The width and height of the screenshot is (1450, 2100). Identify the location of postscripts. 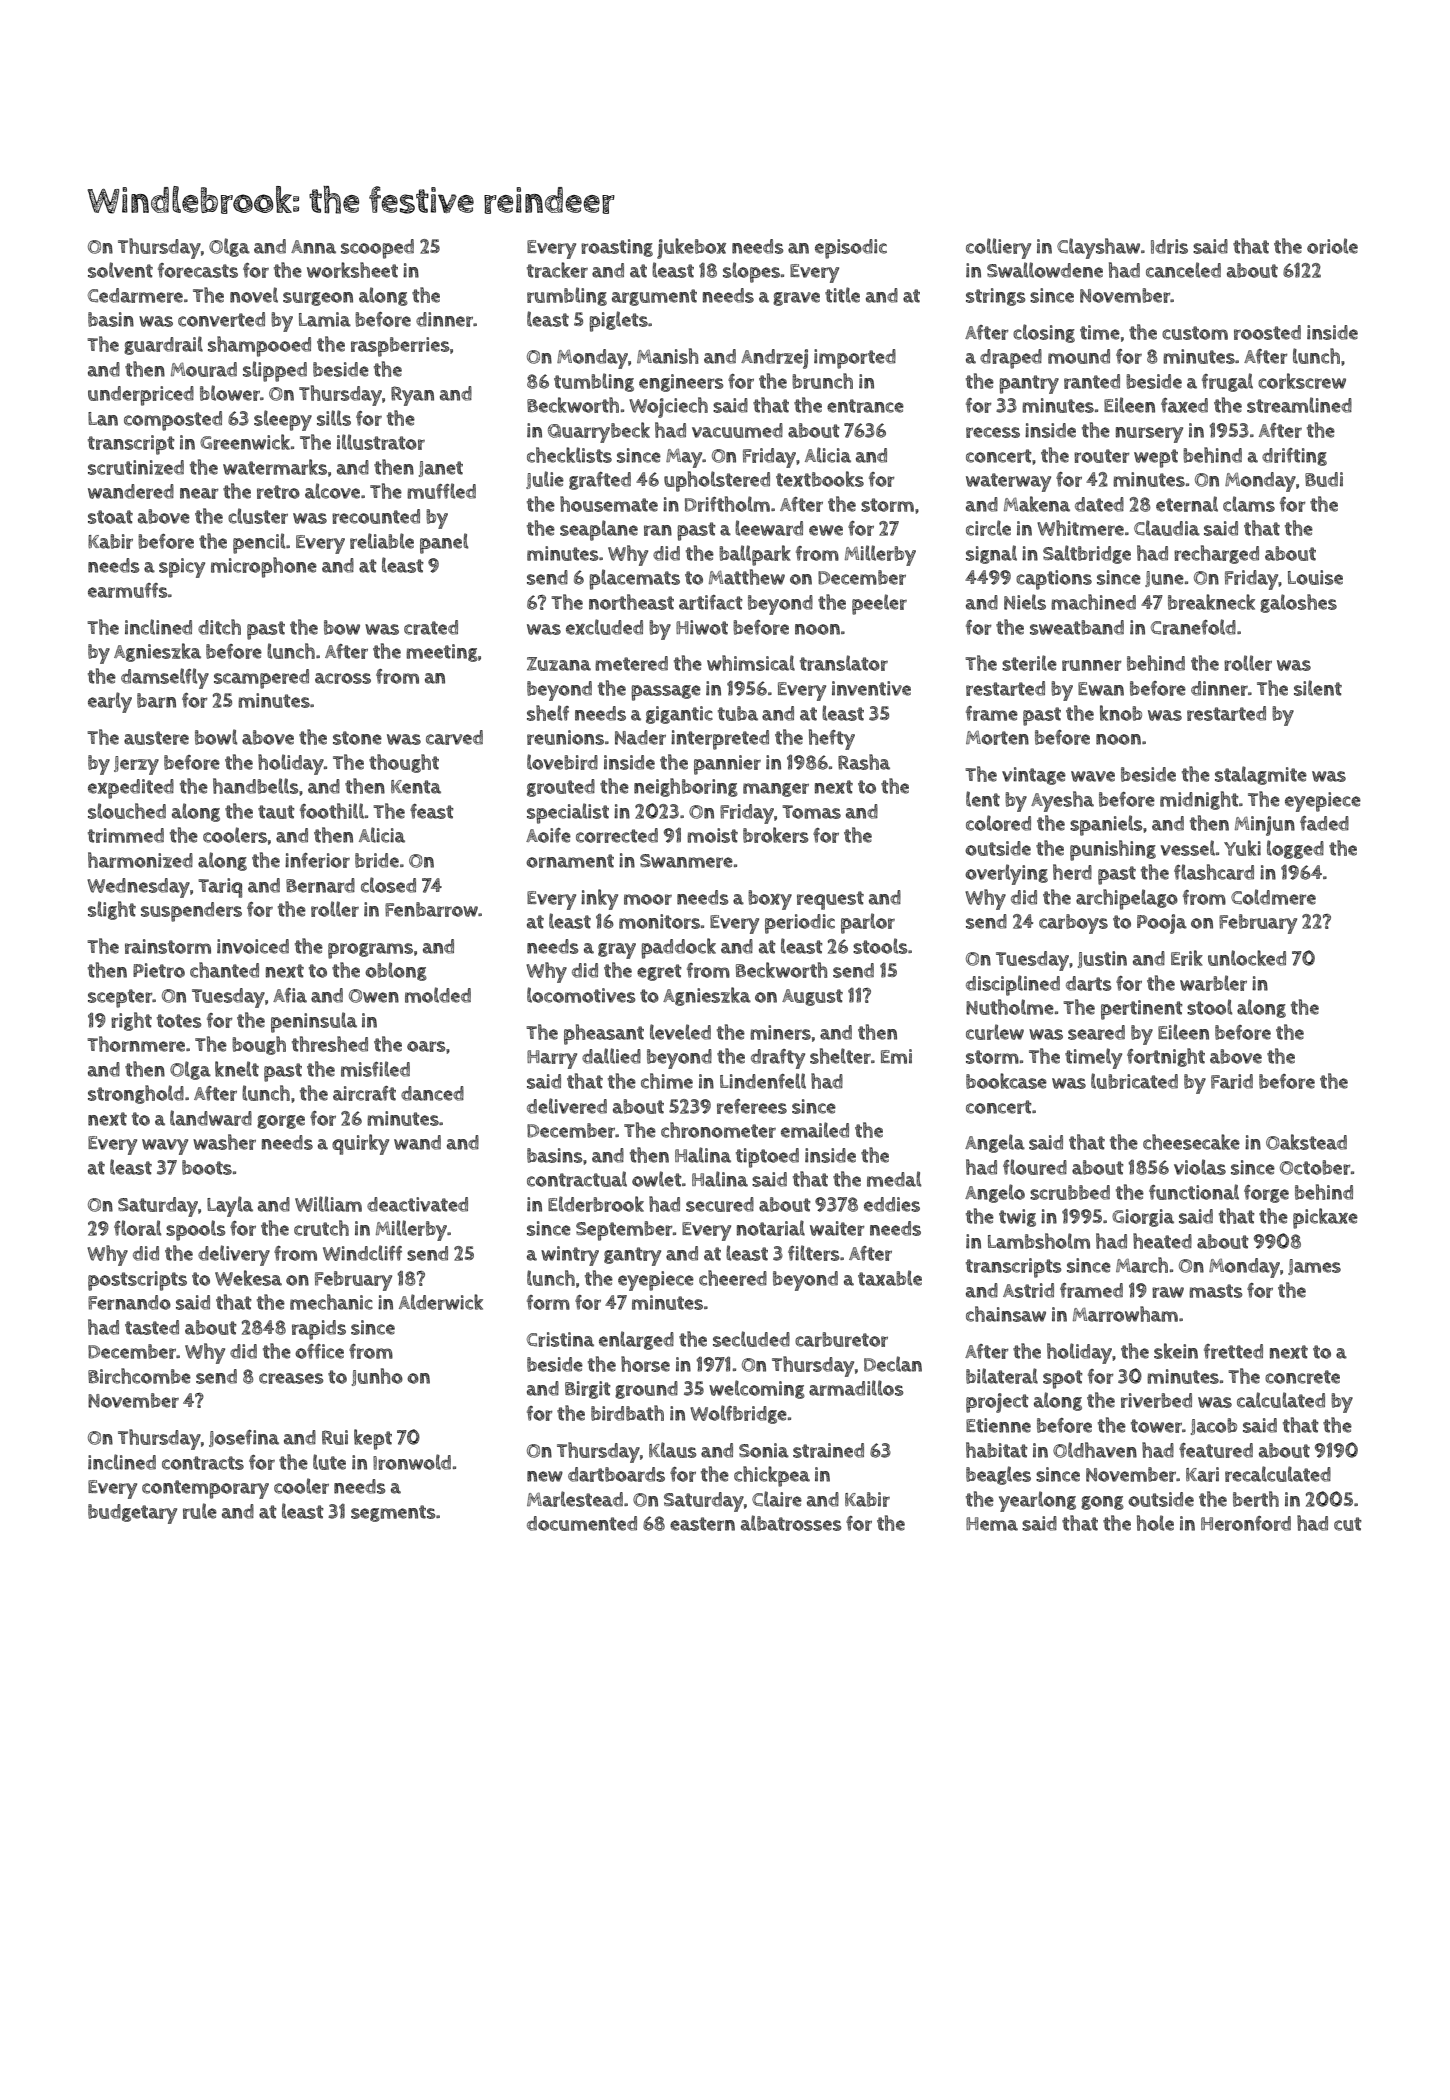
(137, 1281).
